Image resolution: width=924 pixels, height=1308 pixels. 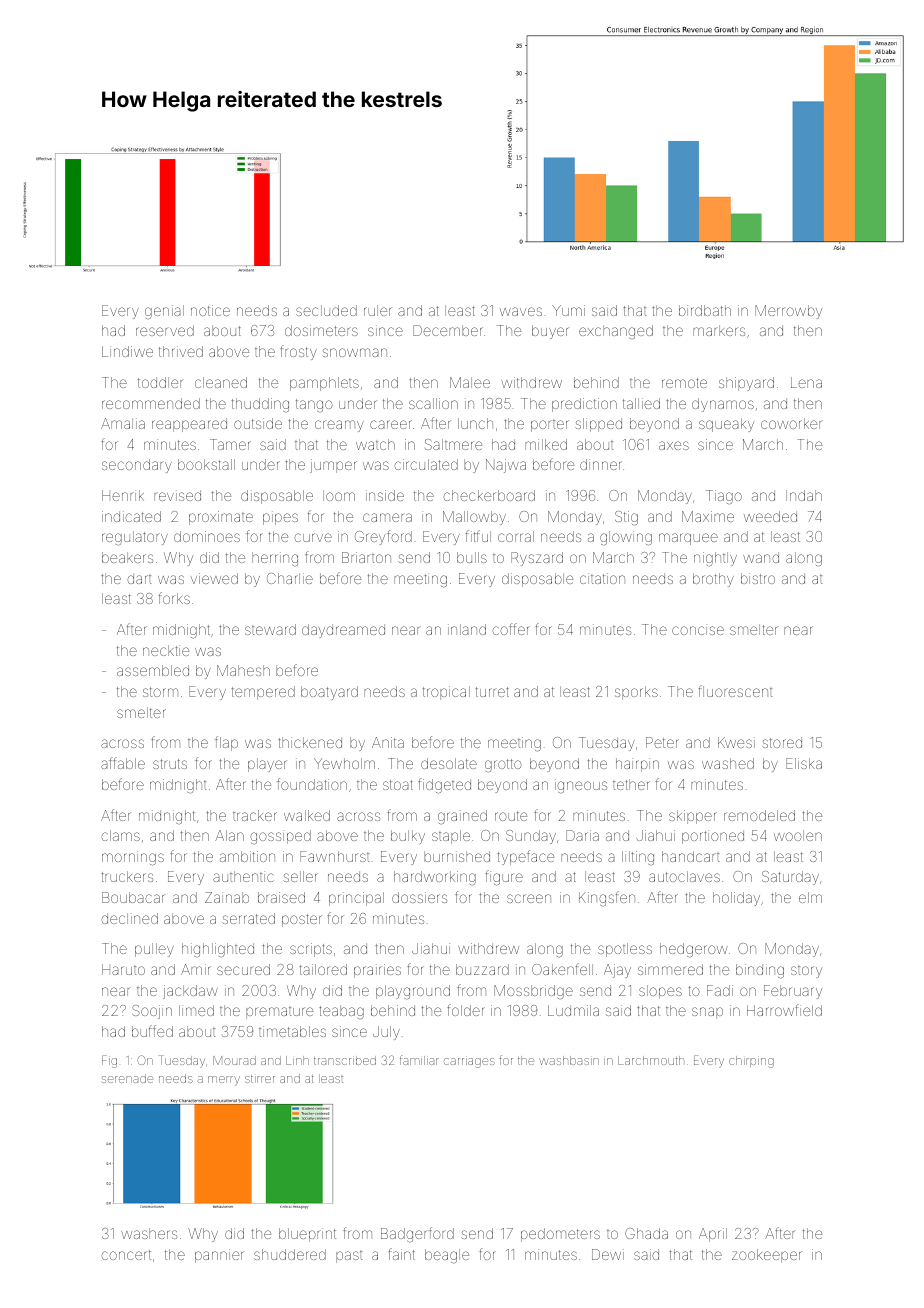 I want to click on Indah, so click(x=804, y=495).
